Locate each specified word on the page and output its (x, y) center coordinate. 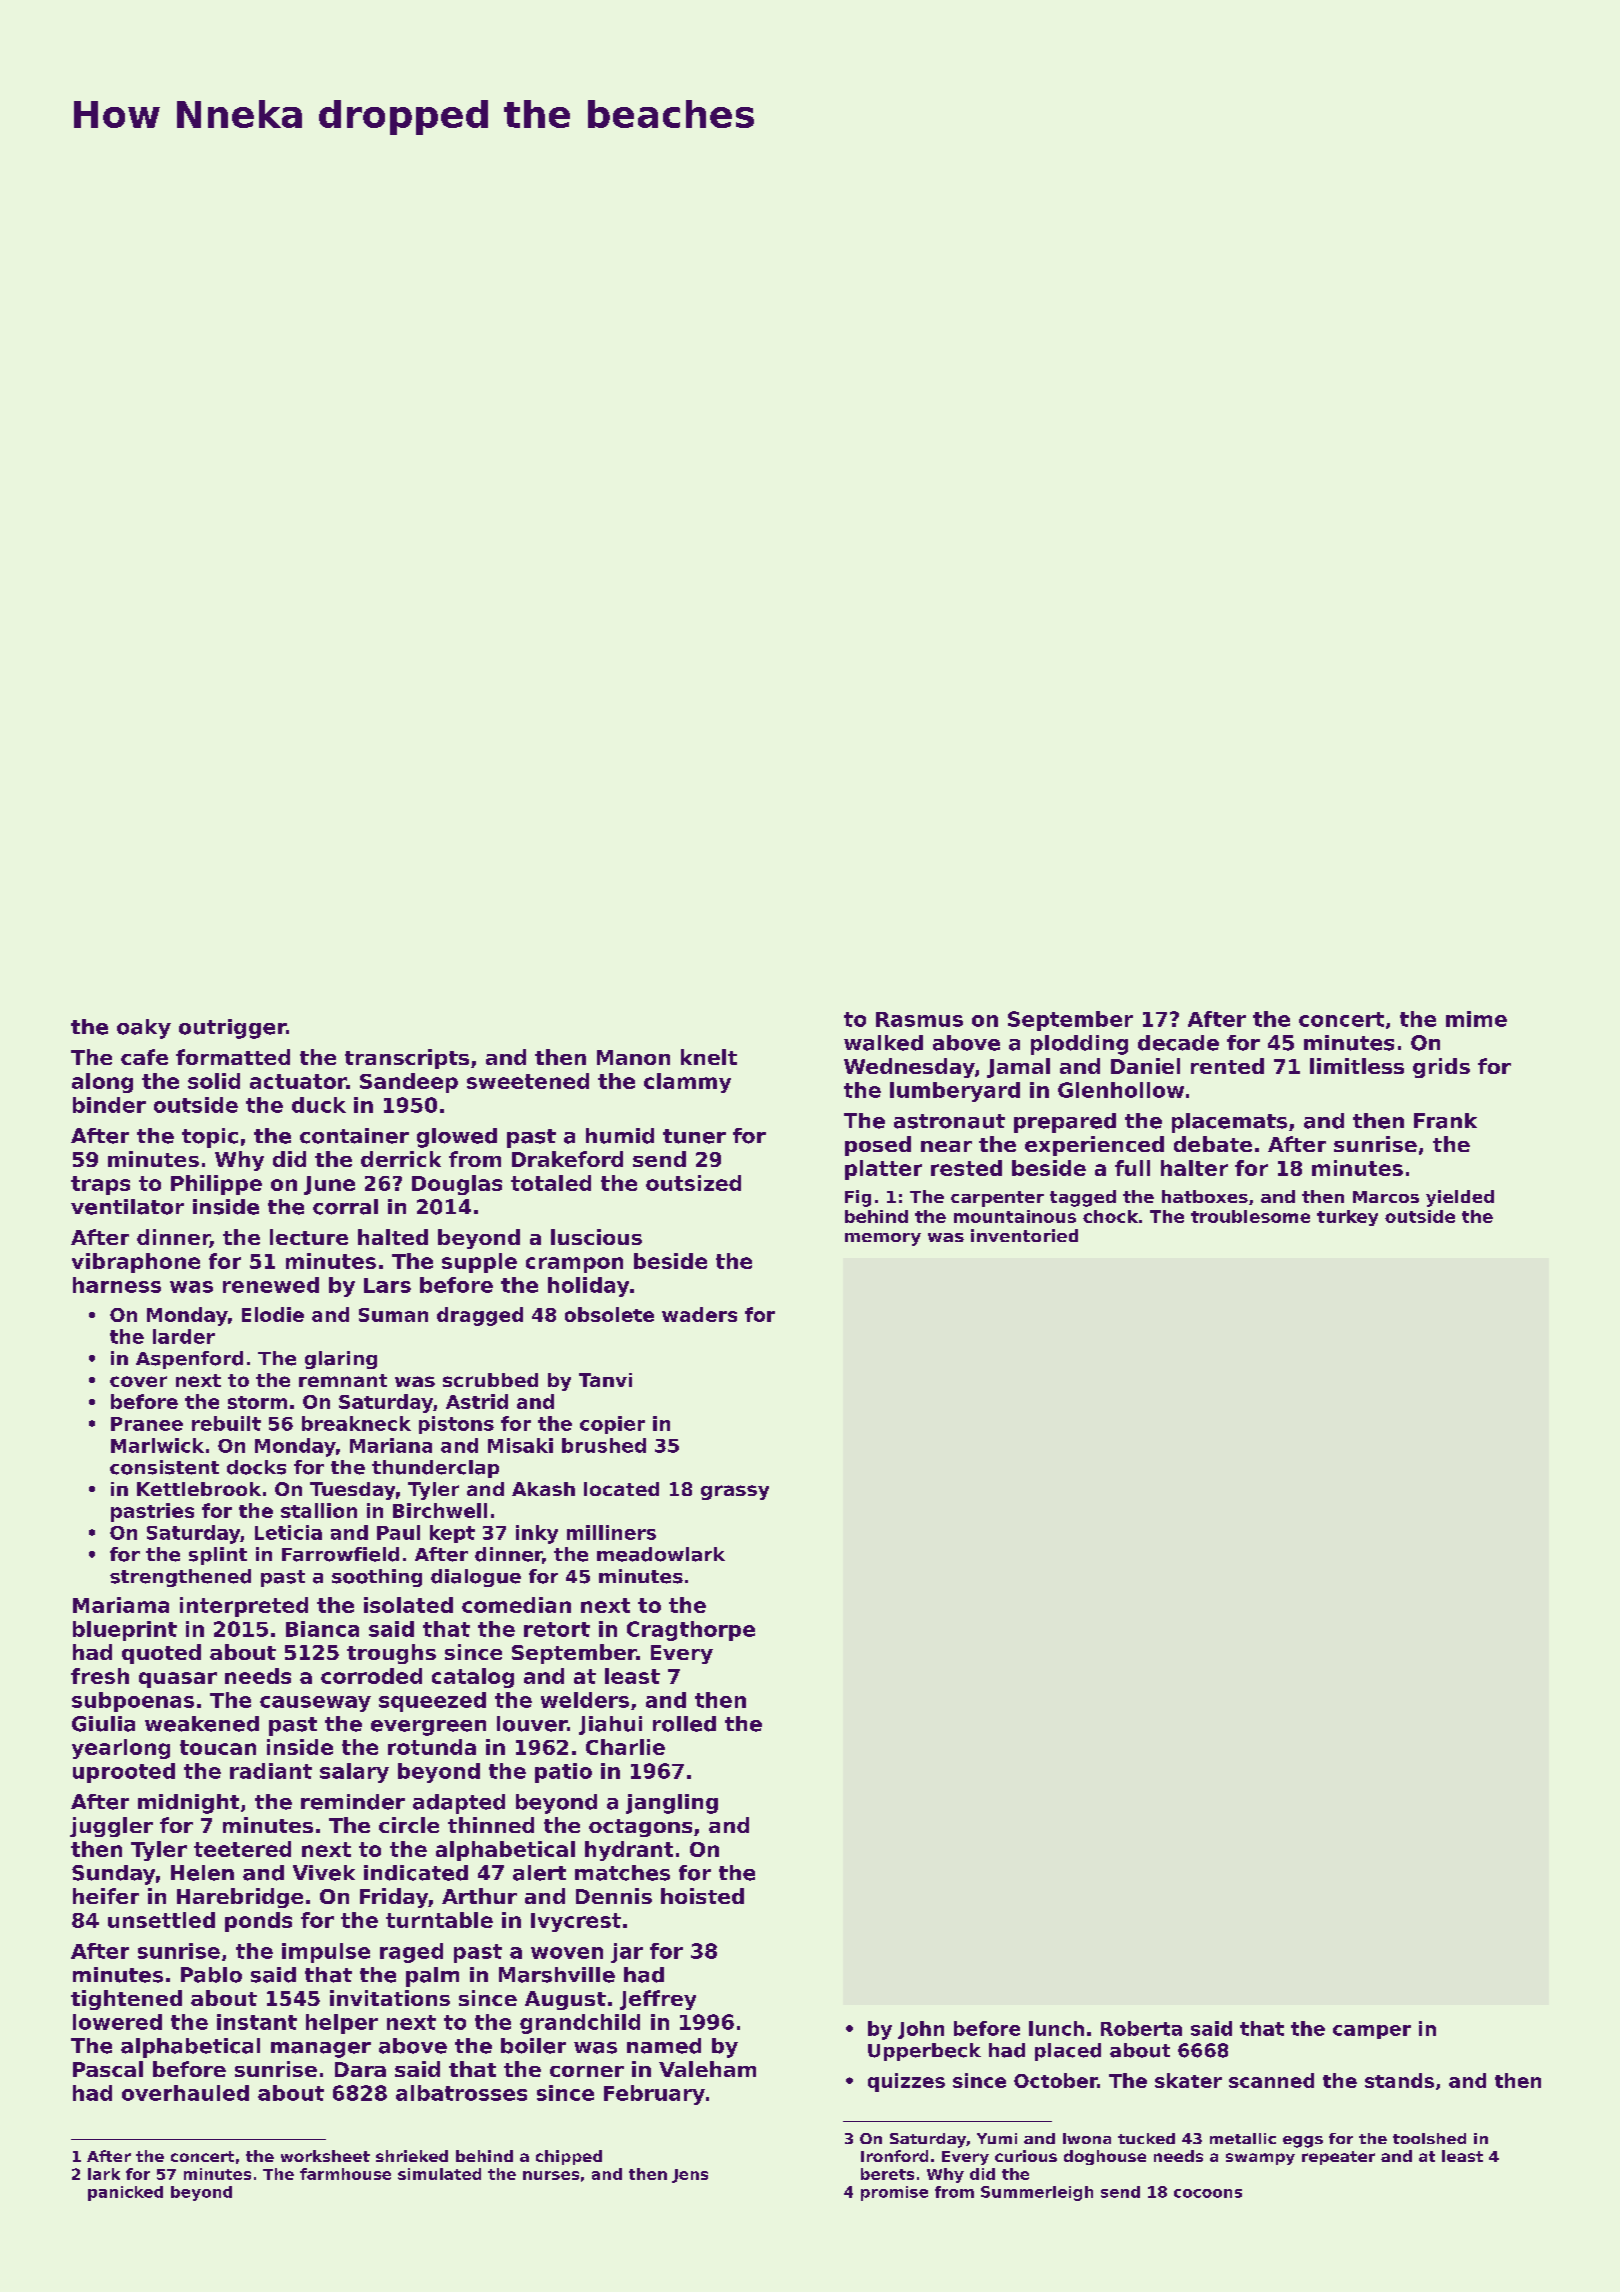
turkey (1347, 1218)
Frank (1445, 1121)
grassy (735, 1492)
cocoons (1208, 2193)
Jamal (1018, 1068)
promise (894, 2193)
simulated (439, 2174)
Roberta (1141, 2028)
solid (214, 1081)
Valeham (707, 2069)
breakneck (356, 1423)
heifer (106, 1896)
